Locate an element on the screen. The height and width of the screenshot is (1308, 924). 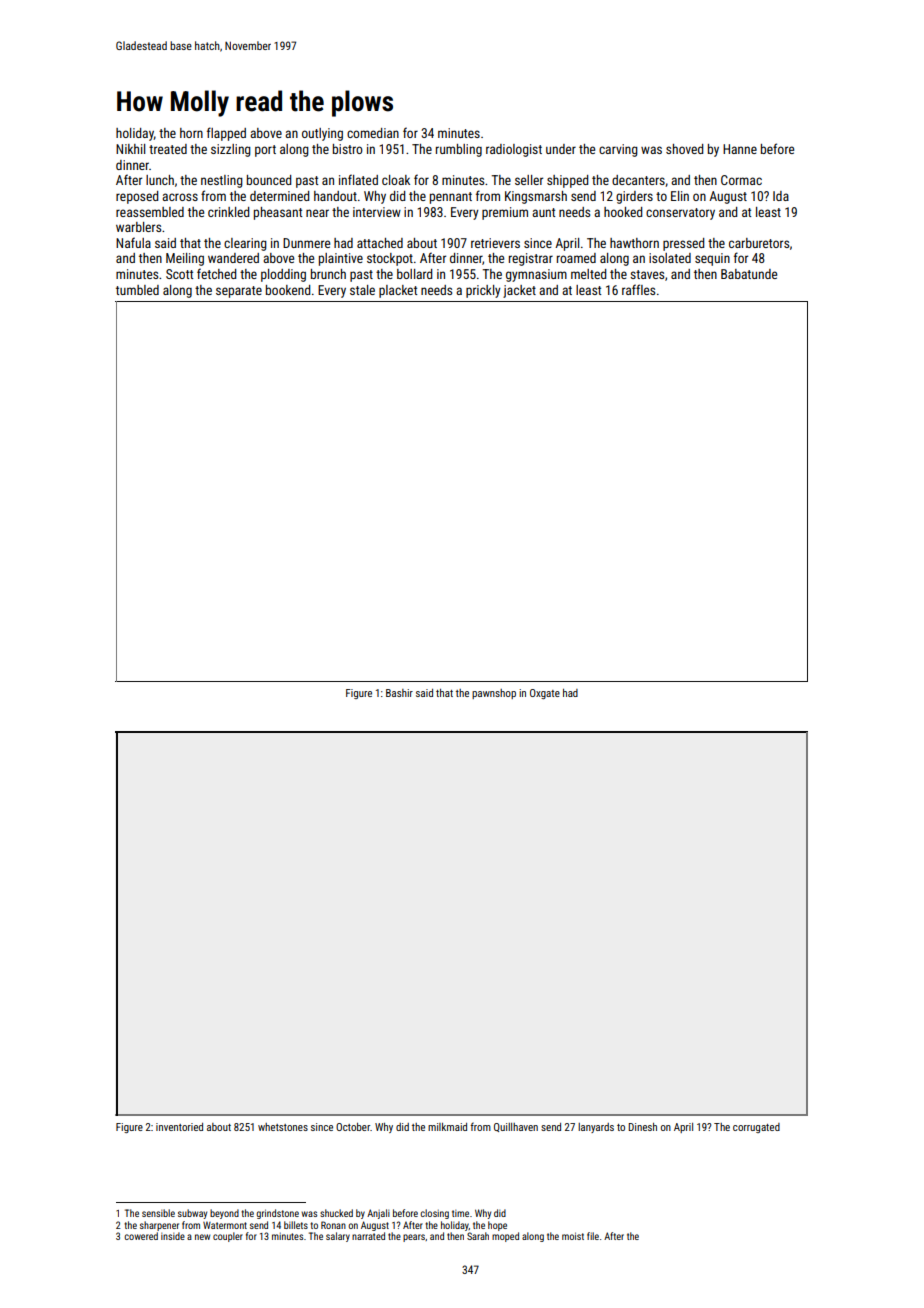
pennant is located at coordinates (451, 198).
